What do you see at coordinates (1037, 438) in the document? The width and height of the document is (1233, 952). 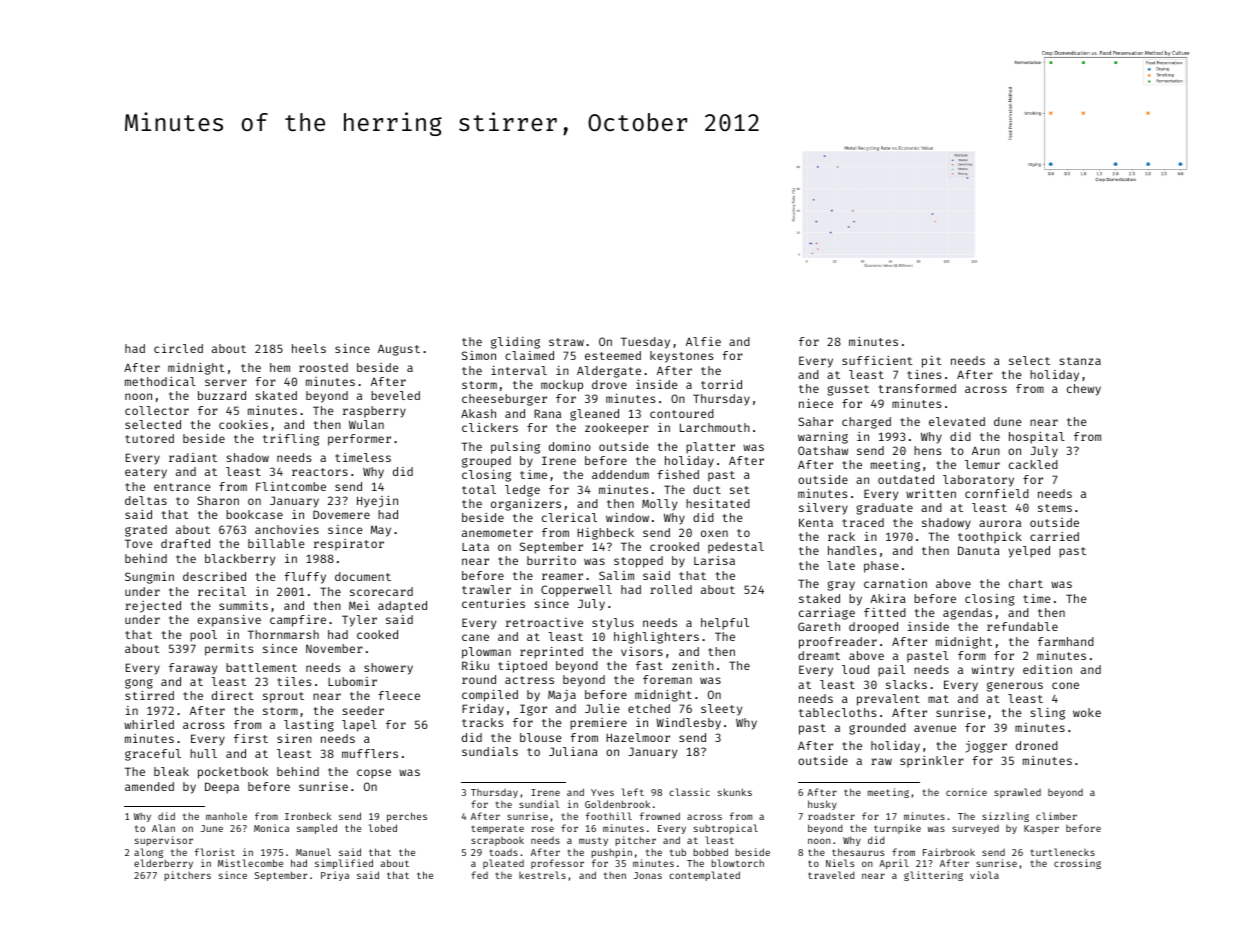 I see `hospital` at bounding box center [1037, 438].
